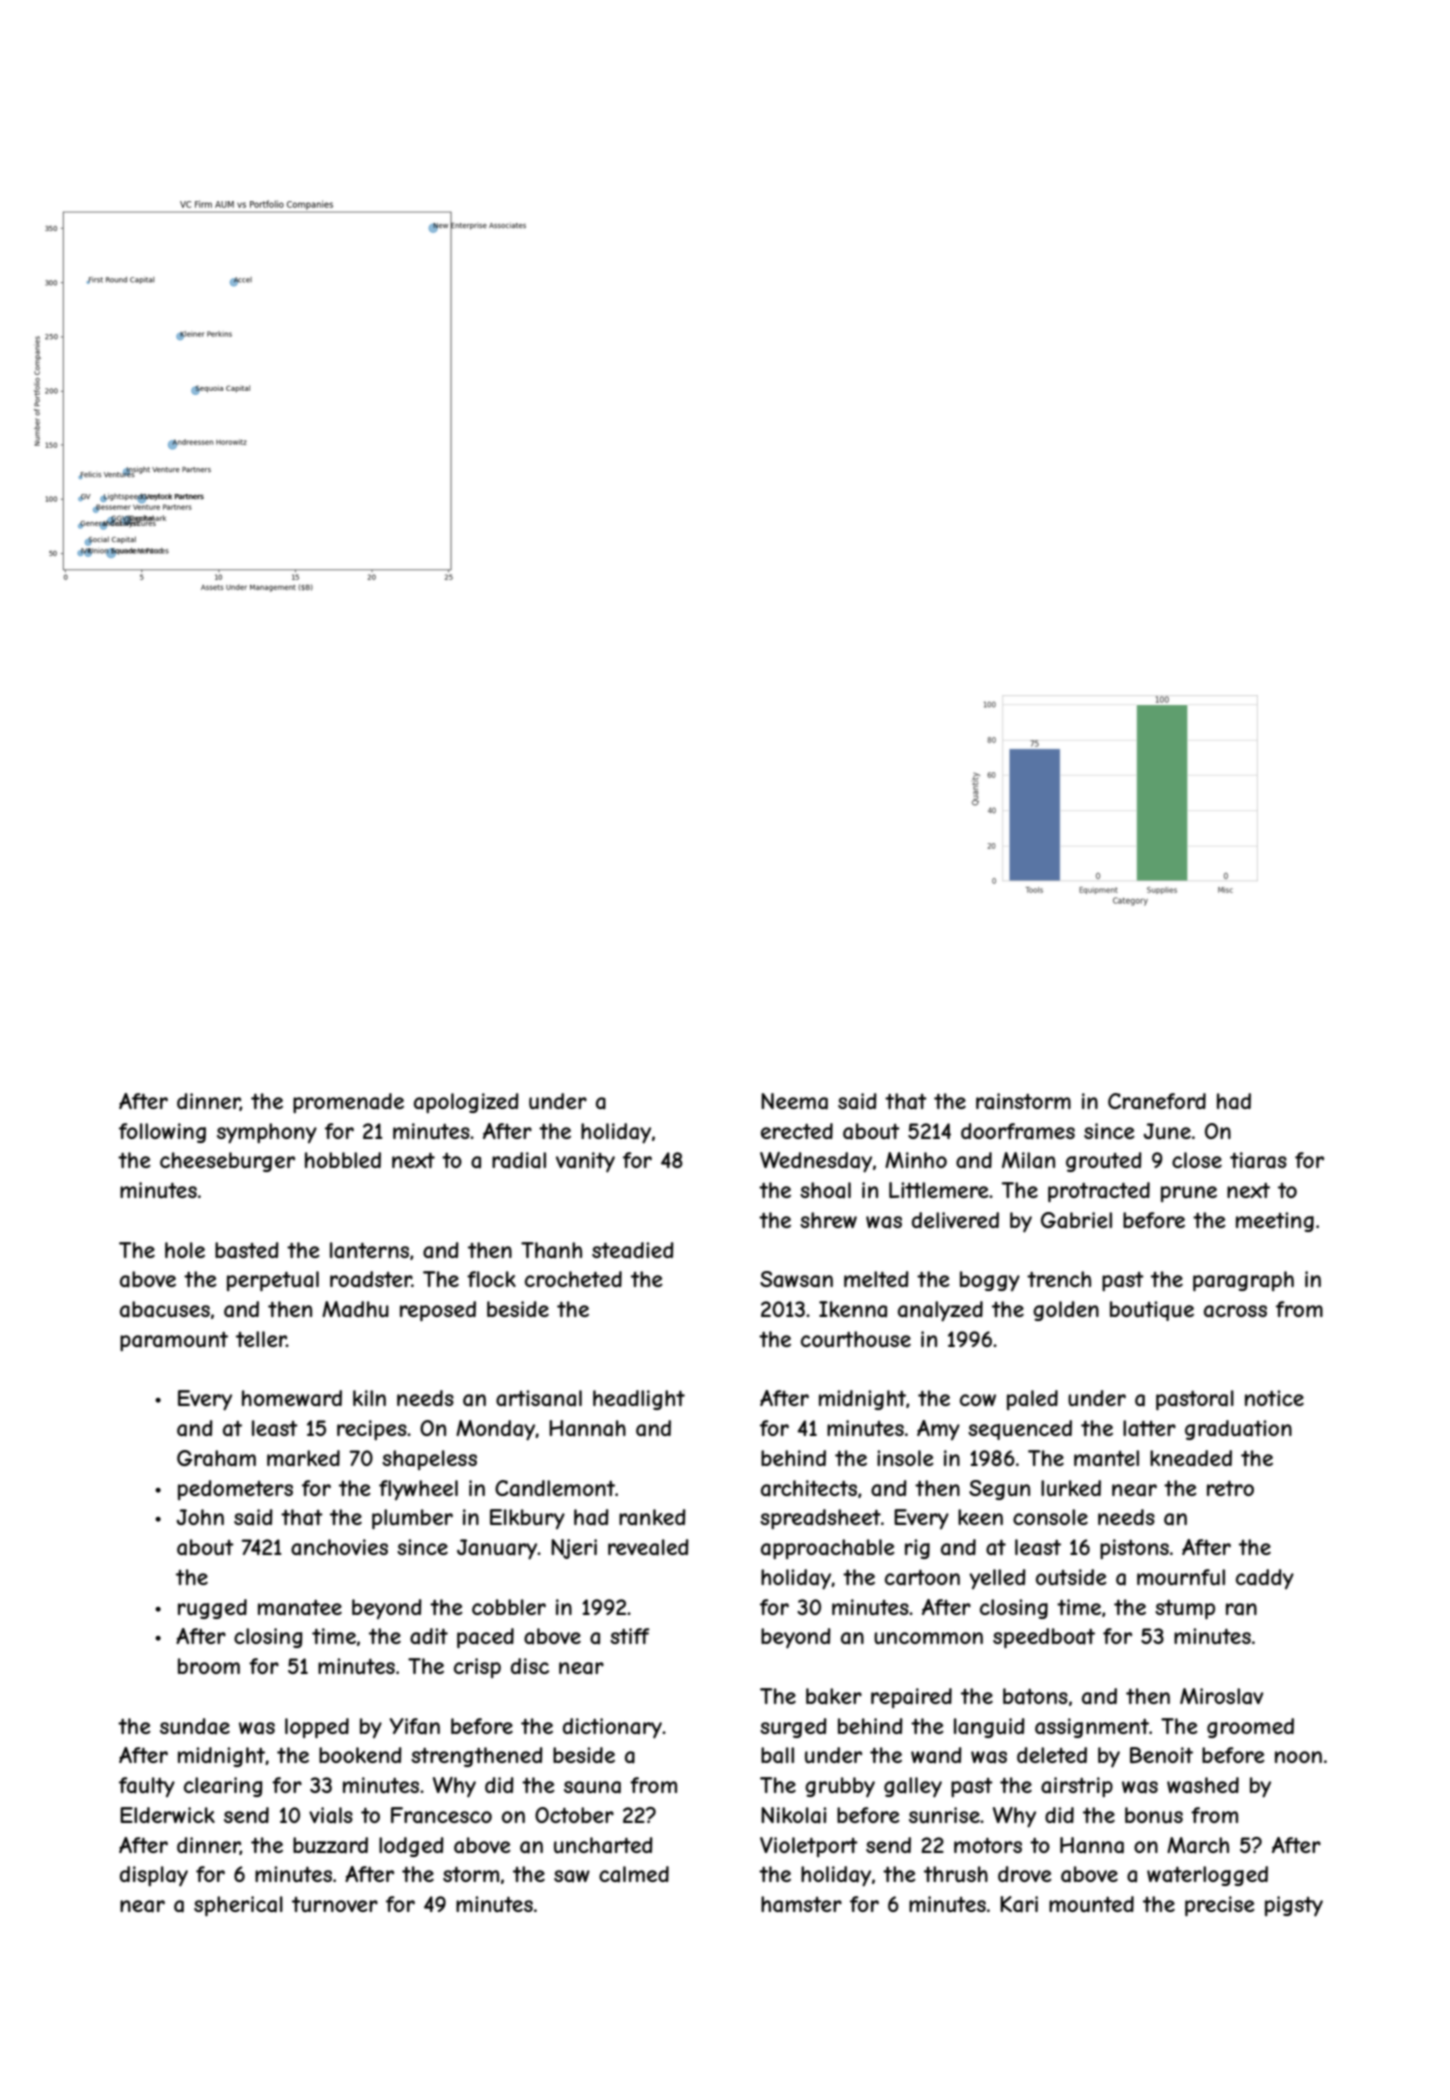 This image has height=2100, width=1450. What do you see at coordinates (793, 1815) in the image?
I see `Nikolai` at bounding box center [793, 1815].
